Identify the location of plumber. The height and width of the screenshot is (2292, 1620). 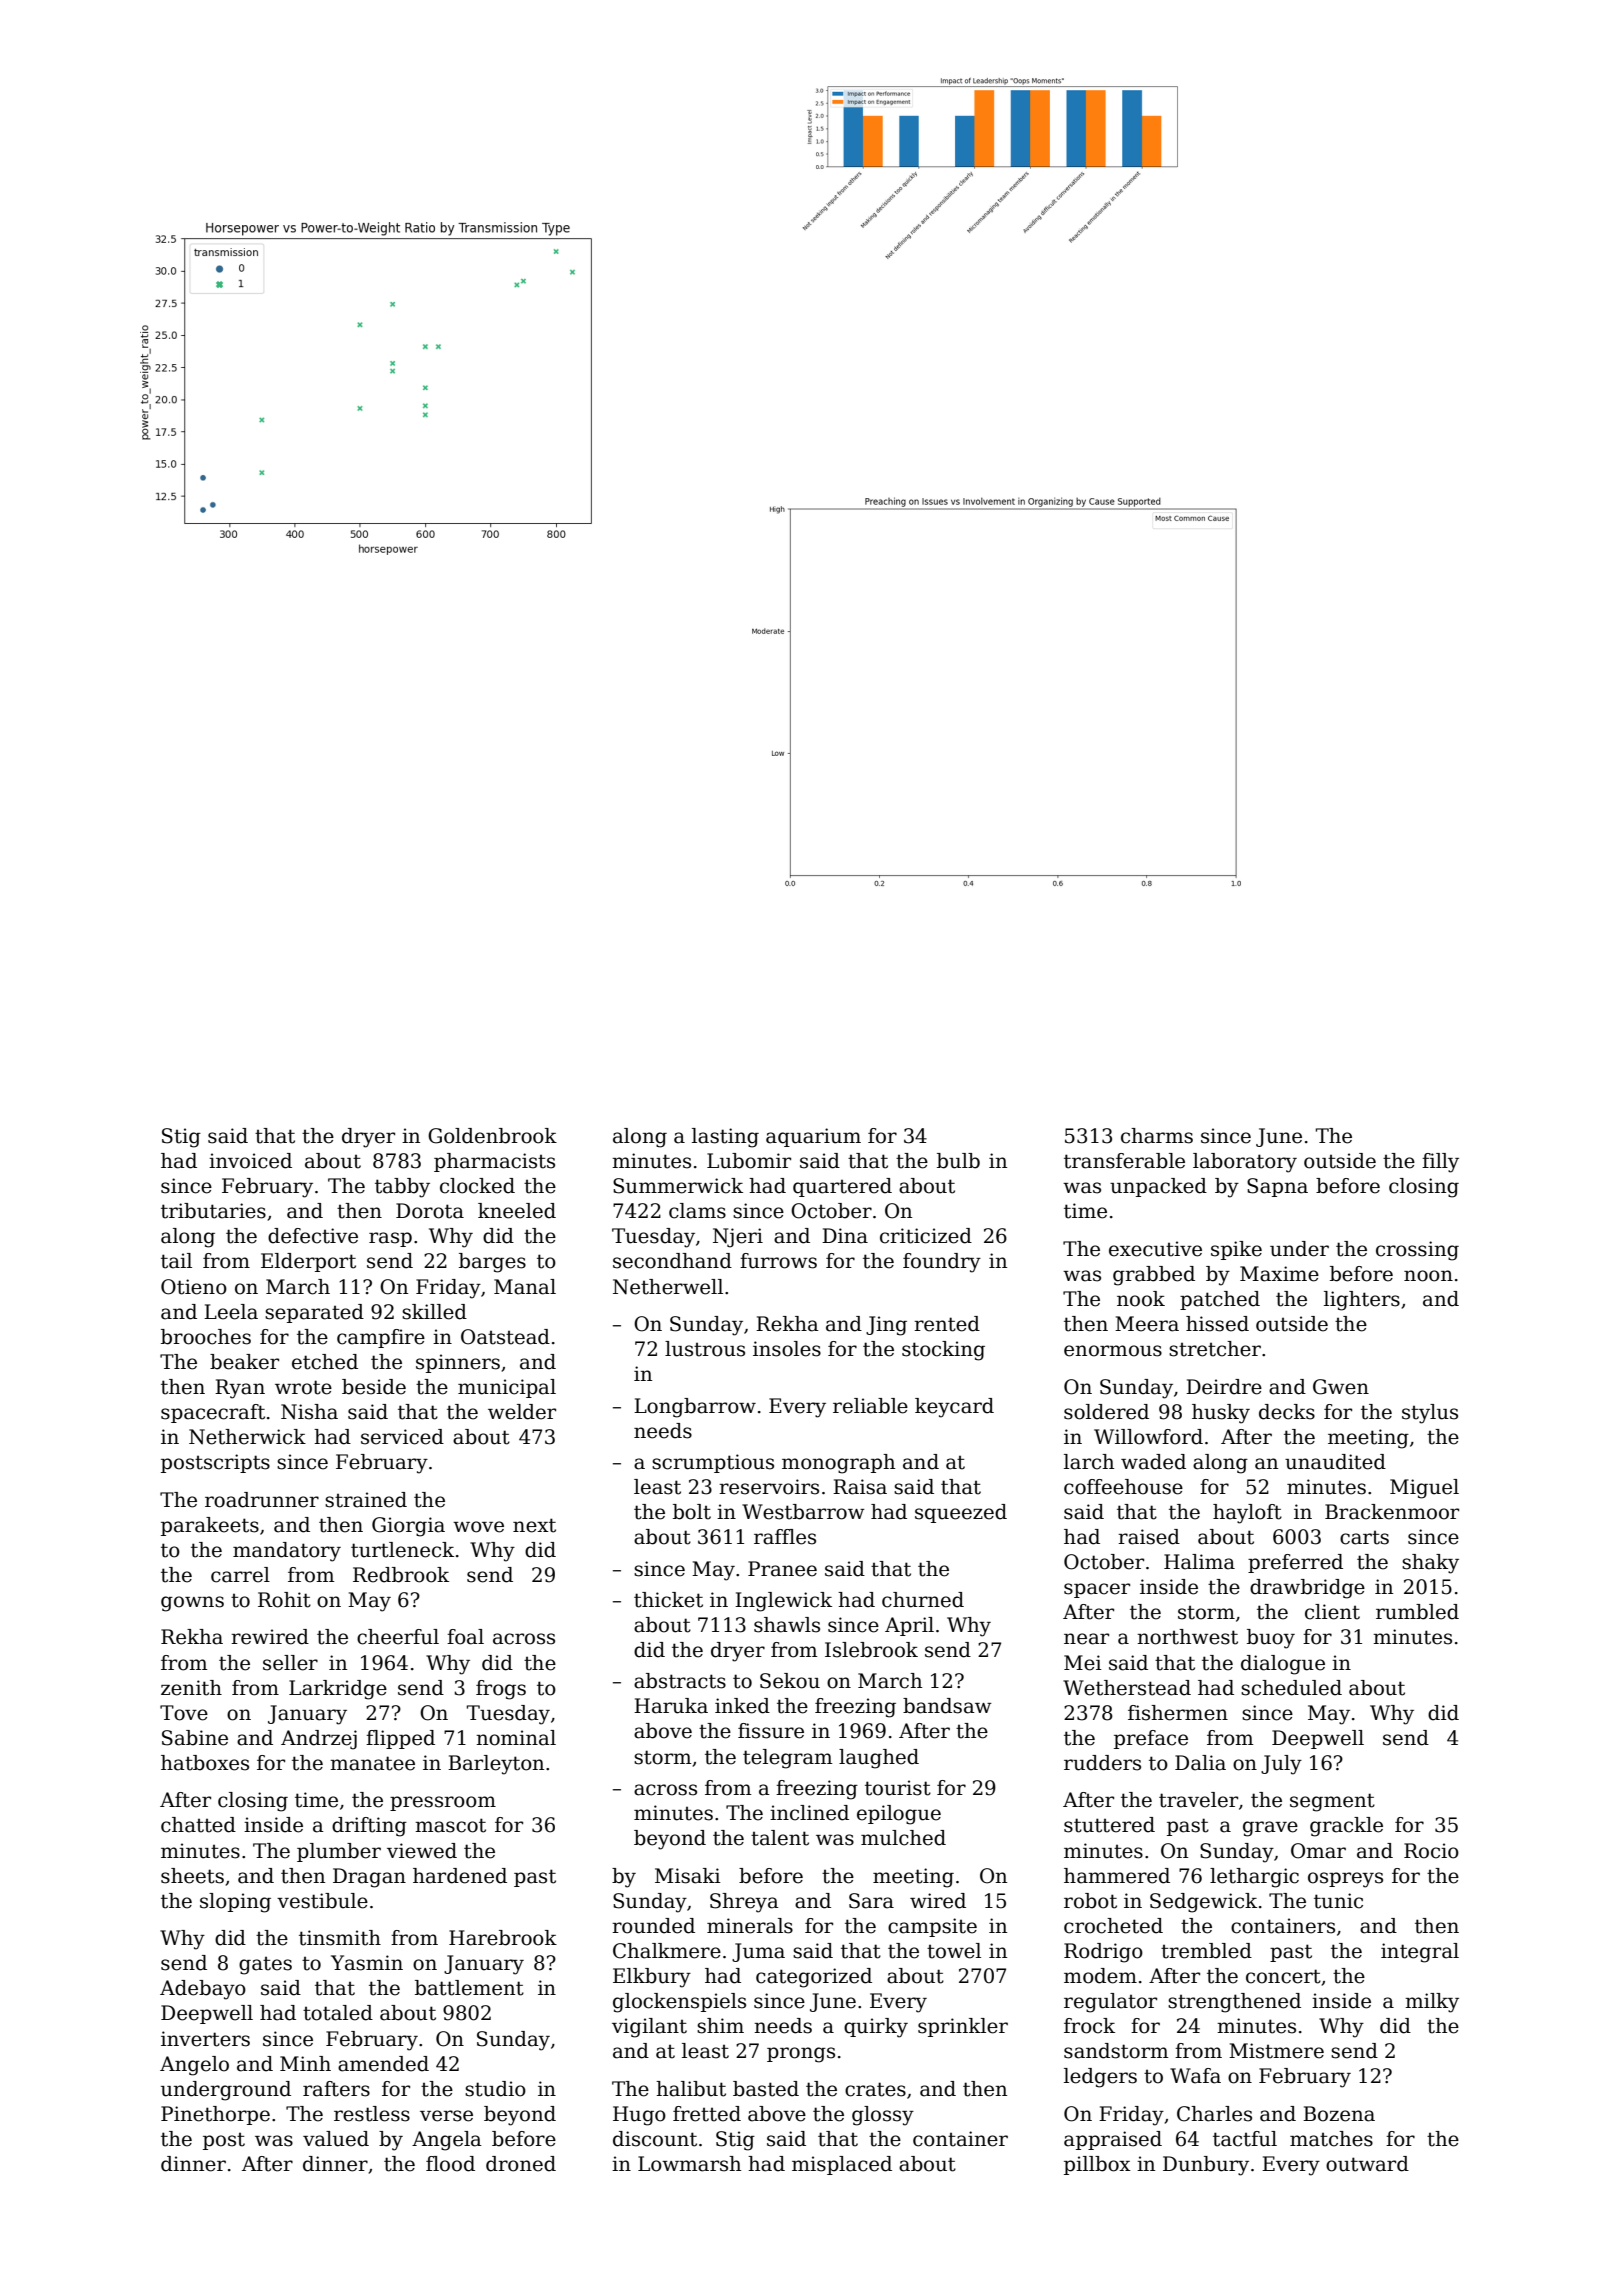
(339, 1852).
